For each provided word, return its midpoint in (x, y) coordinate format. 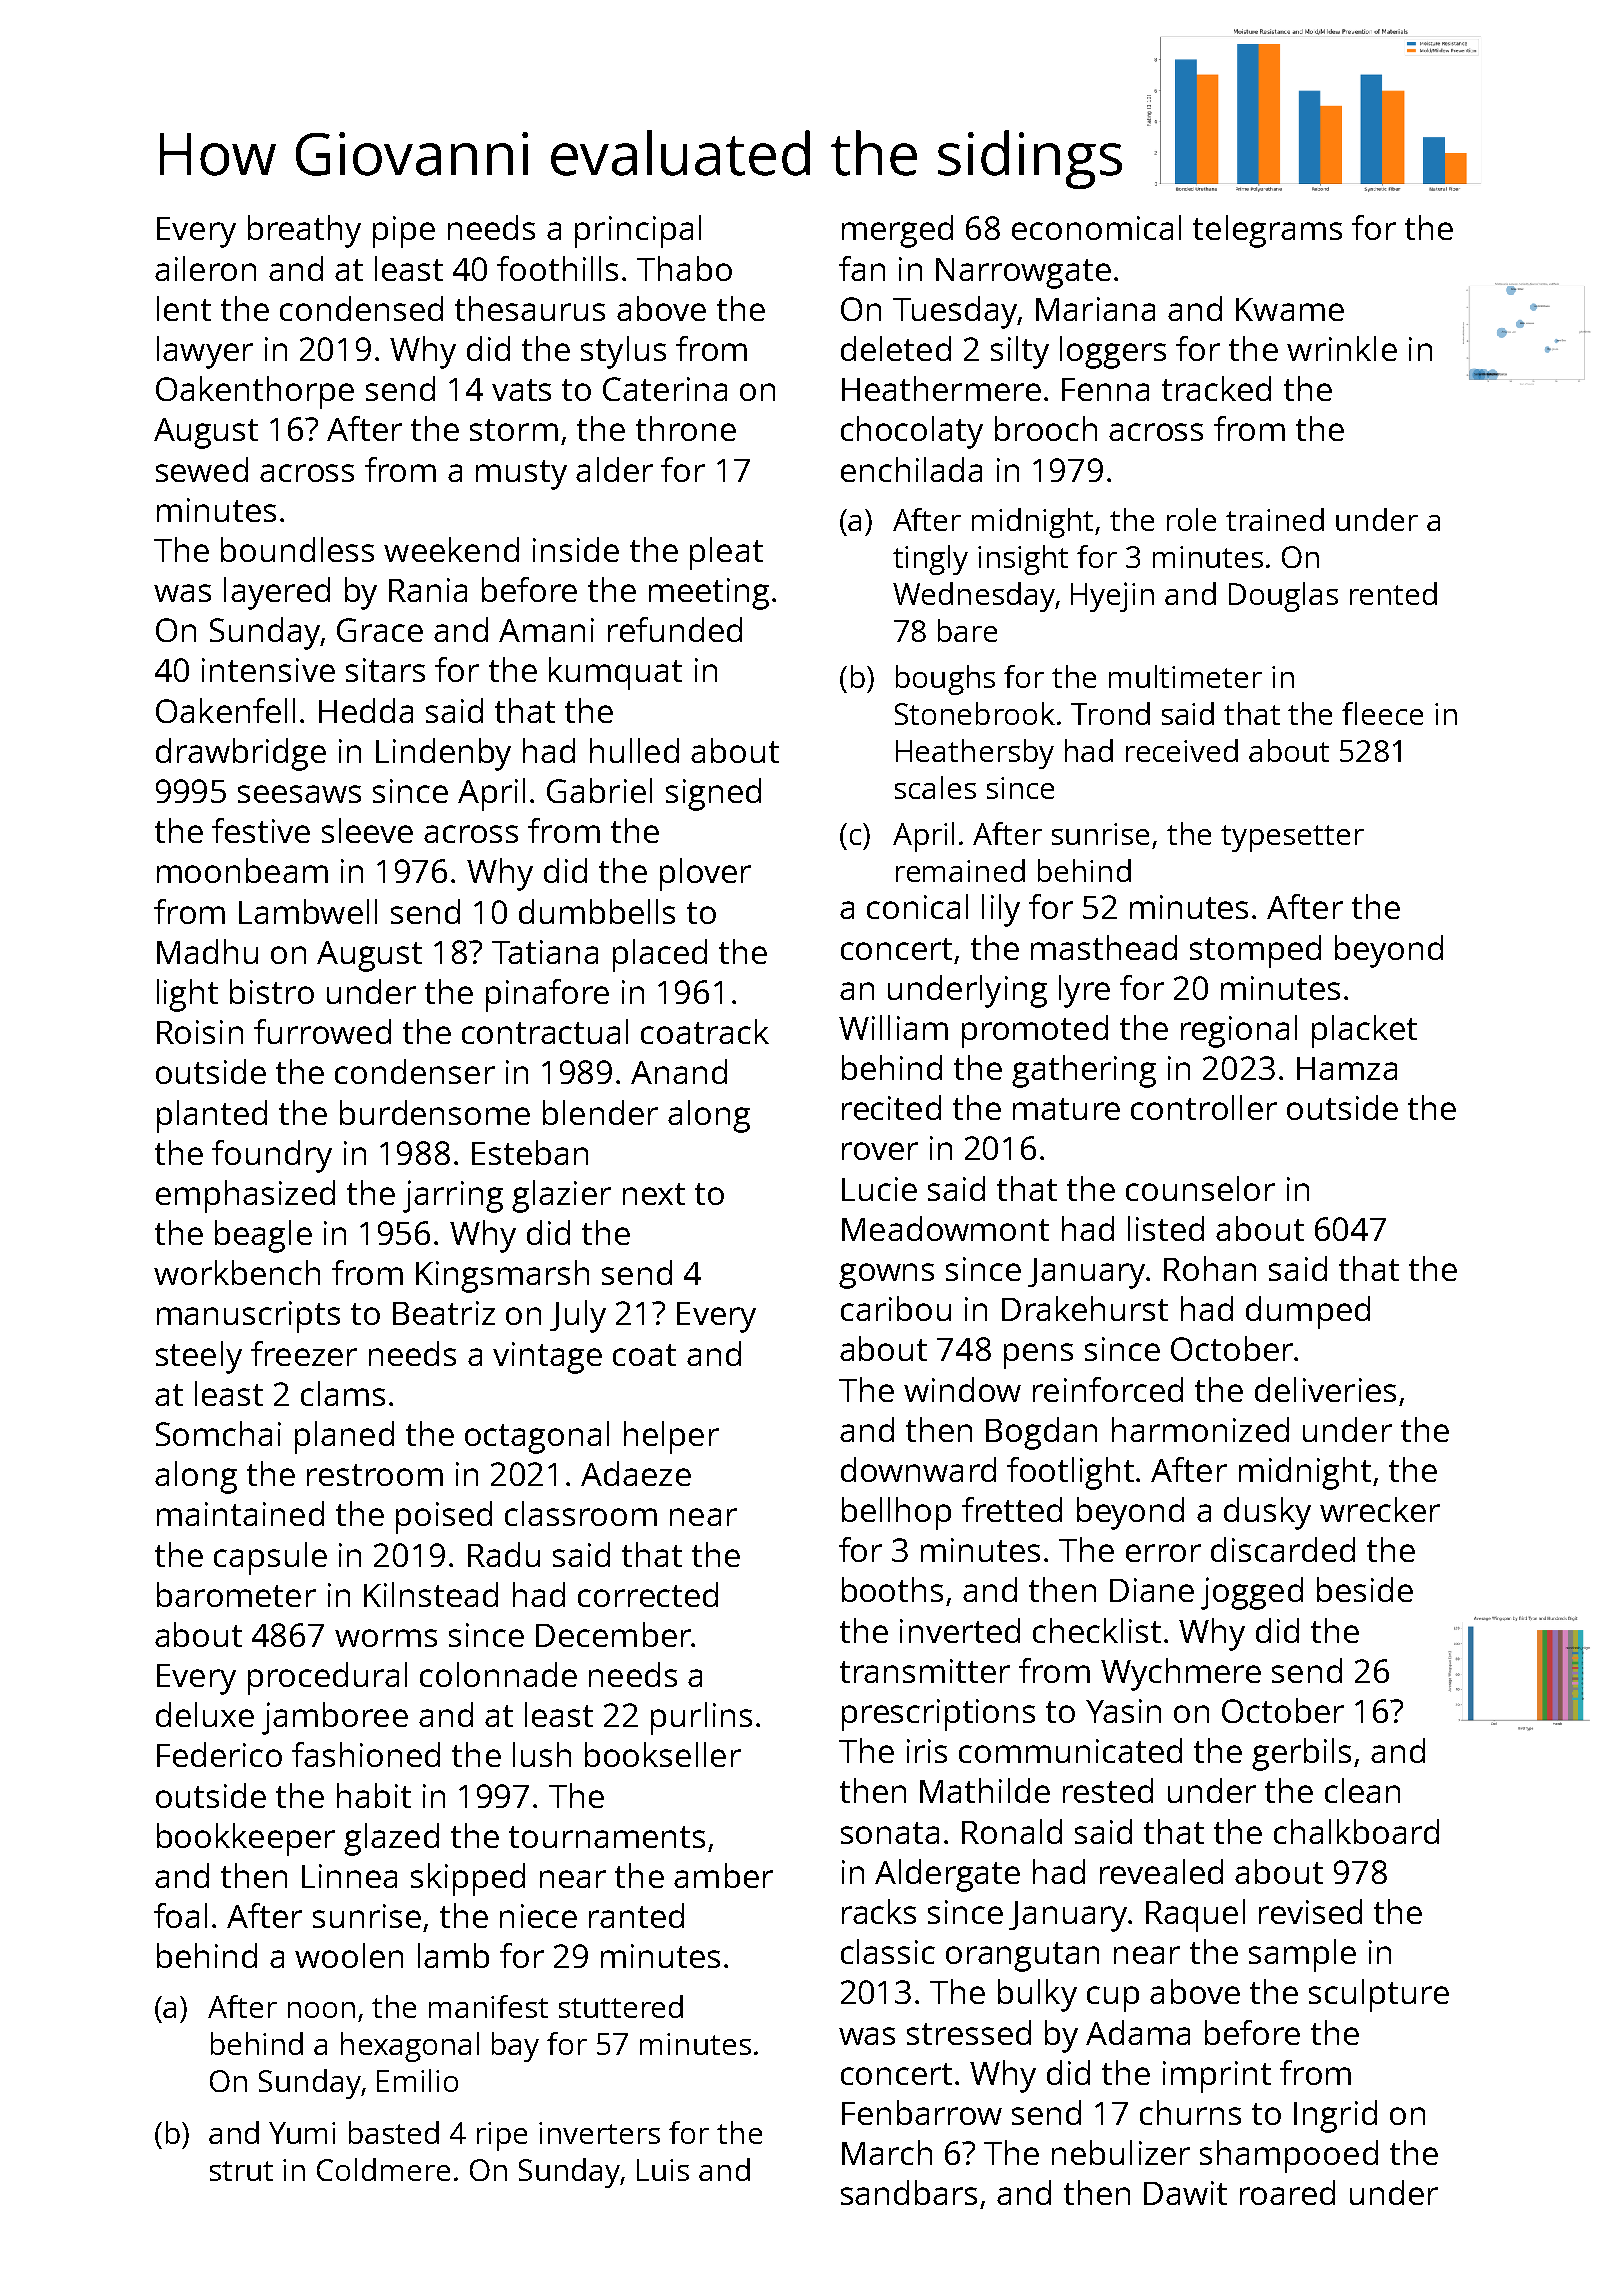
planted (212, 1116)
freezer (304, 1353)
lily (1001, 910)
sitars (385, 670)
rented (1393, 593)
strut (241, 2171)
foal (180, 1915)
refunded (675, 629)
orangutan (1022, 1957)
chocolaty (912, 432)
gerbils (1301, 1754)
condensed (361, 308)
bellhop (896, 1513)
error (1163, 1553)
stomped (1255, 951)
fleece (1382, 713)
